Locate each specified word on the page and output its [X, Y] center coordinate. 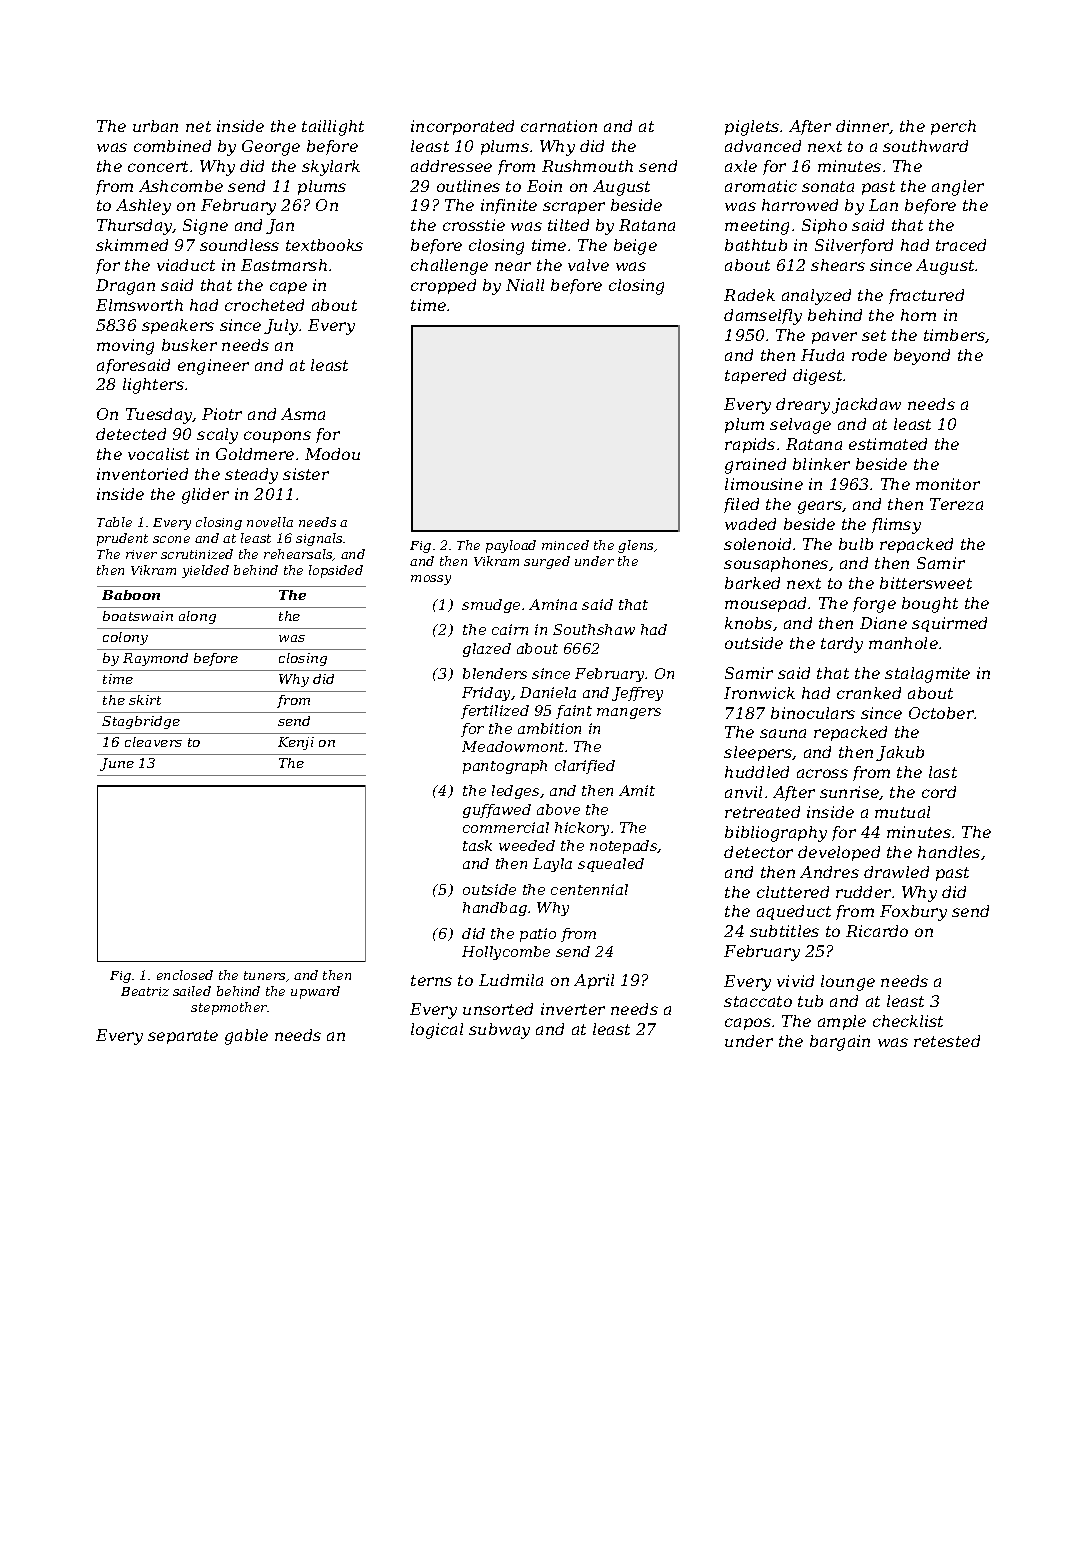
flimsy [896, 526]
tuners [264, 975]
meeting [757, 227]
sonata [828, 186]
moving [125, 347]
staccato [758, 1001]
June [117, 764]
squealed [611, 865]
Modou [332, 454]
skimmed [132, 245]
